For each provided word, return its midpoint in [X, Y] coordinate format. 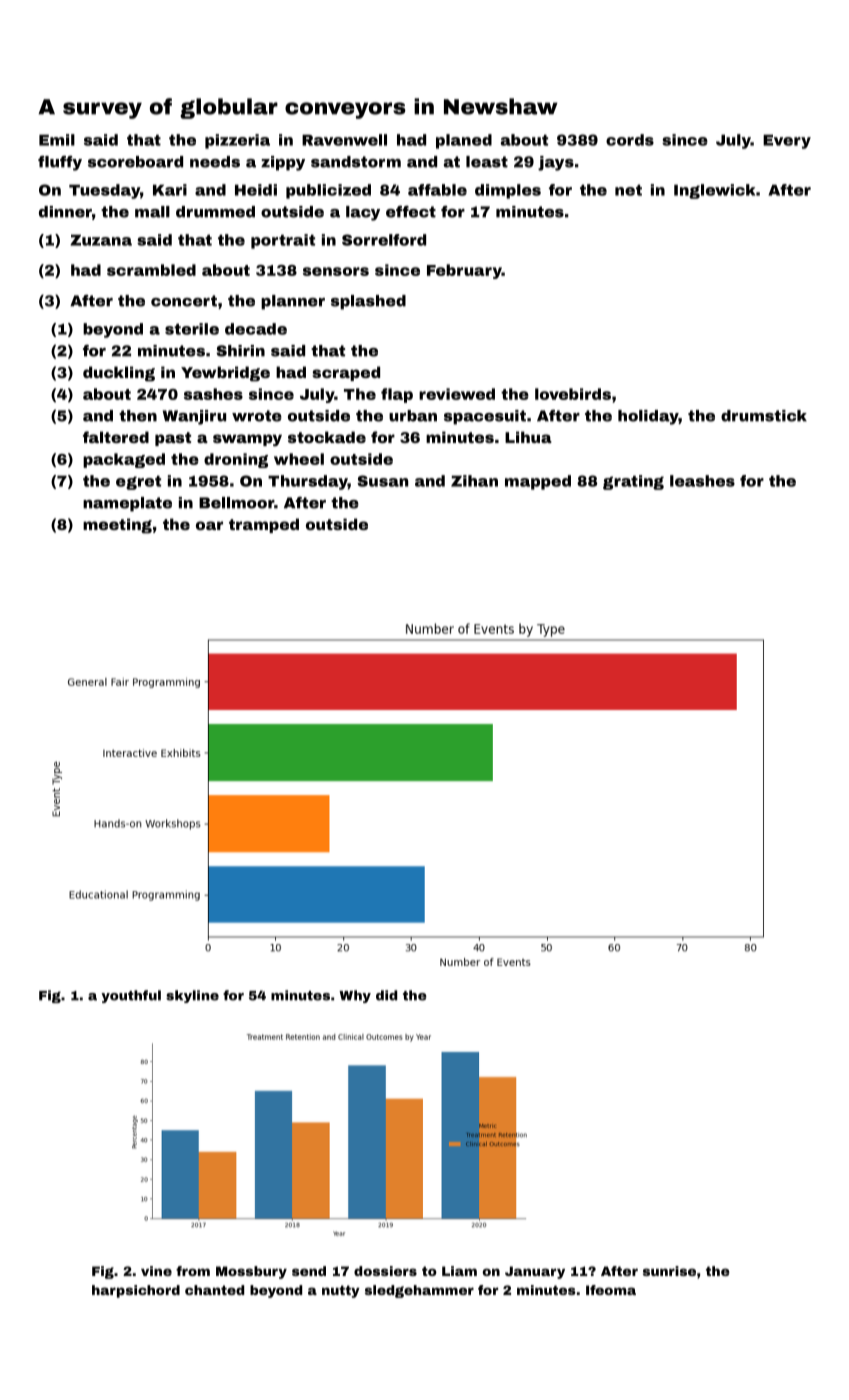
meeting [117, 526]
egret [138, 482]
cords [630, 140]
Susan [382, 481]
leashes [702, 481]
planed [464, 141]
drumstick [764, 416]
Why [355, 996]
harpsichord [136, 1291]
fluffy [60, 163]
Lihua [528, 437]
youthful [131, 996]
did [386, 995]
